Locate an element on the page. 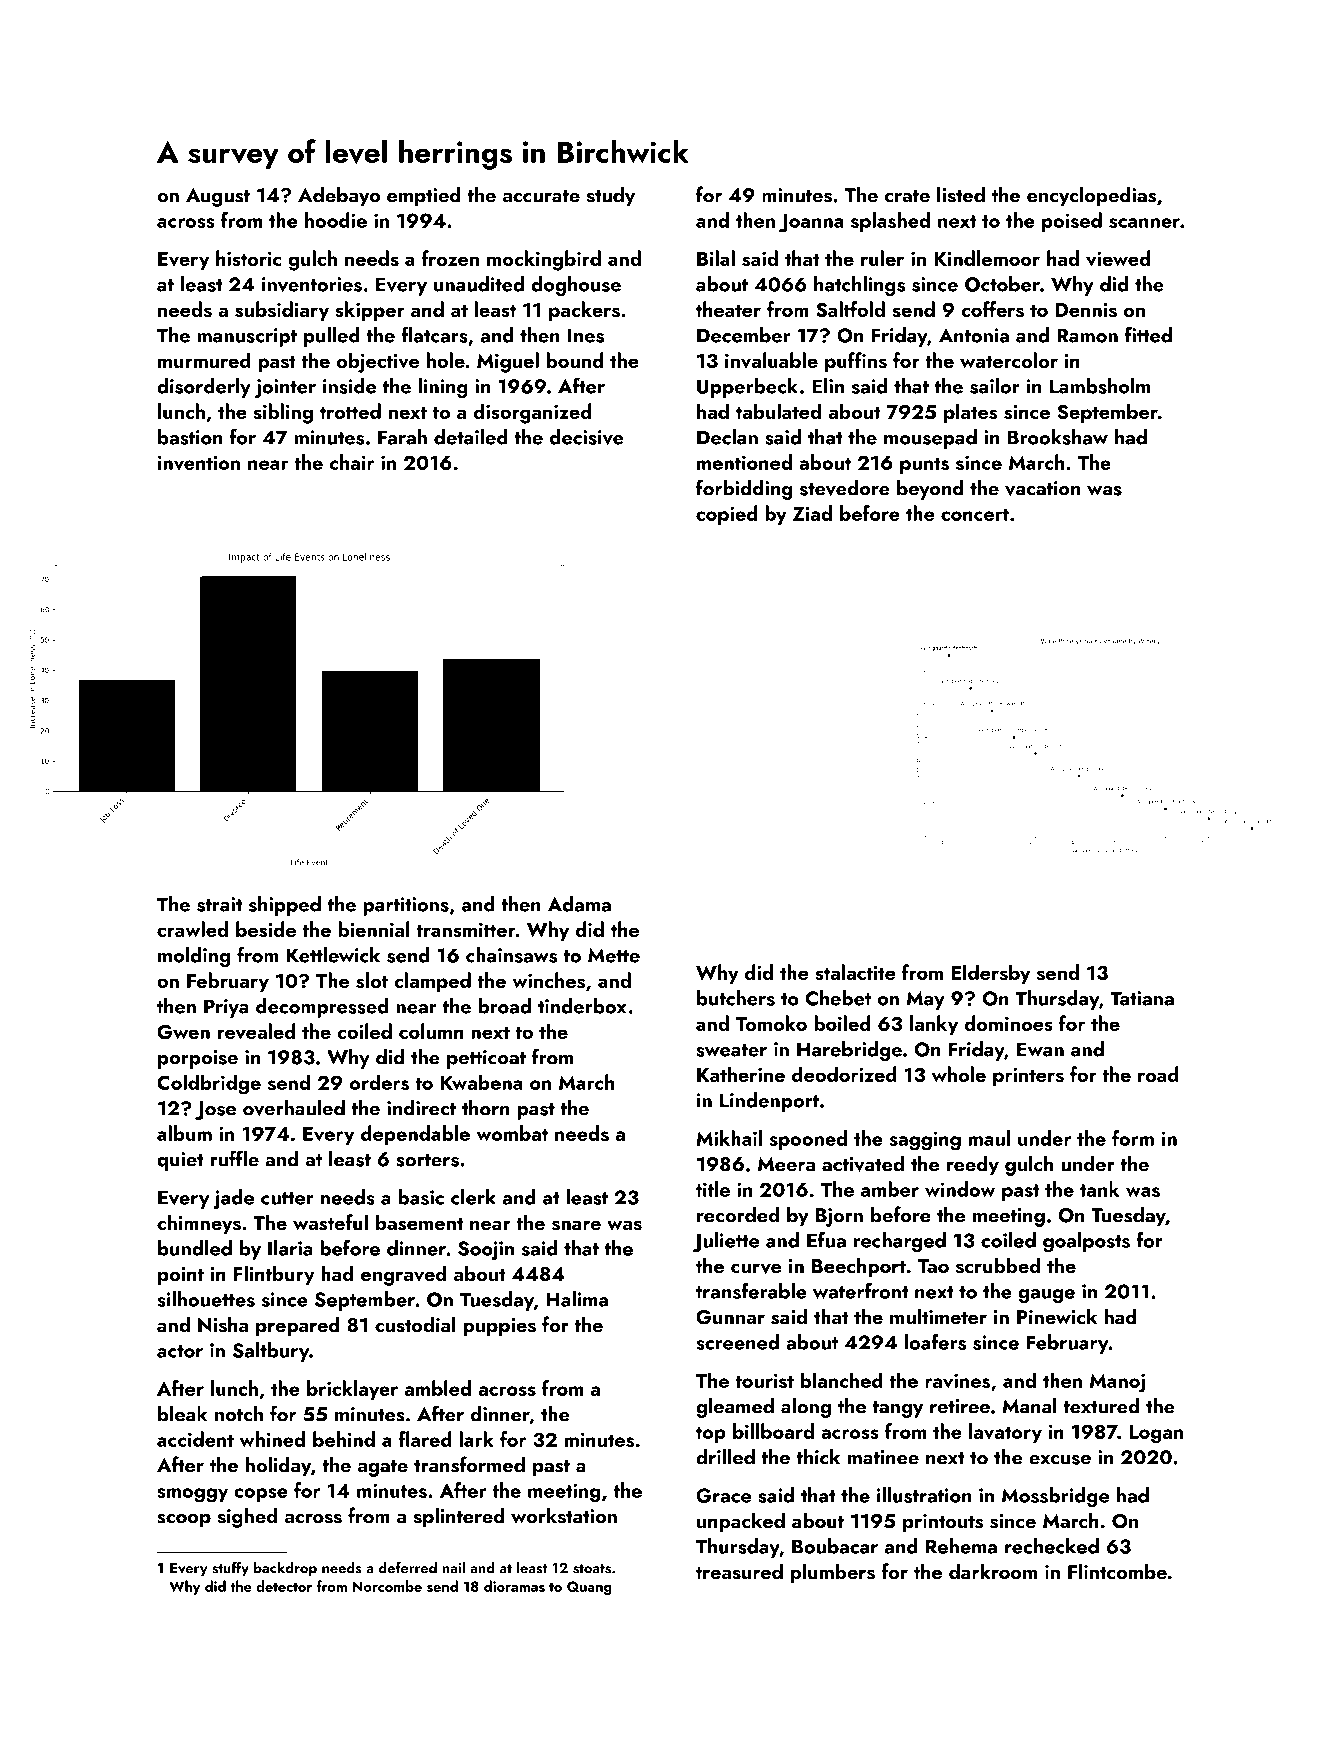 The height and width of the document is (1739, 1344). Joanna is located at coordinates (811, 223).
